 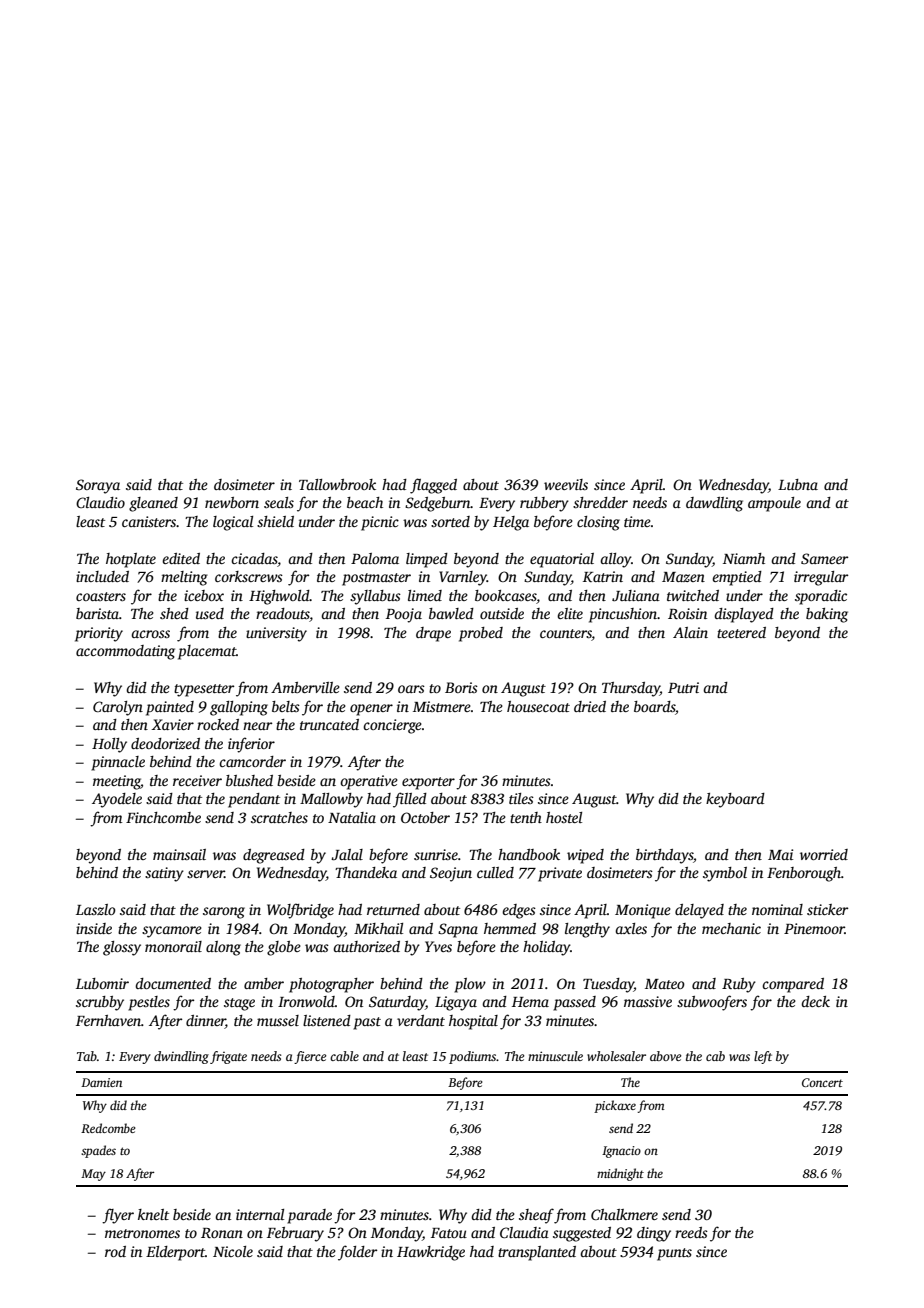 I want to click on frigate, so click(x=228, y=1057).
